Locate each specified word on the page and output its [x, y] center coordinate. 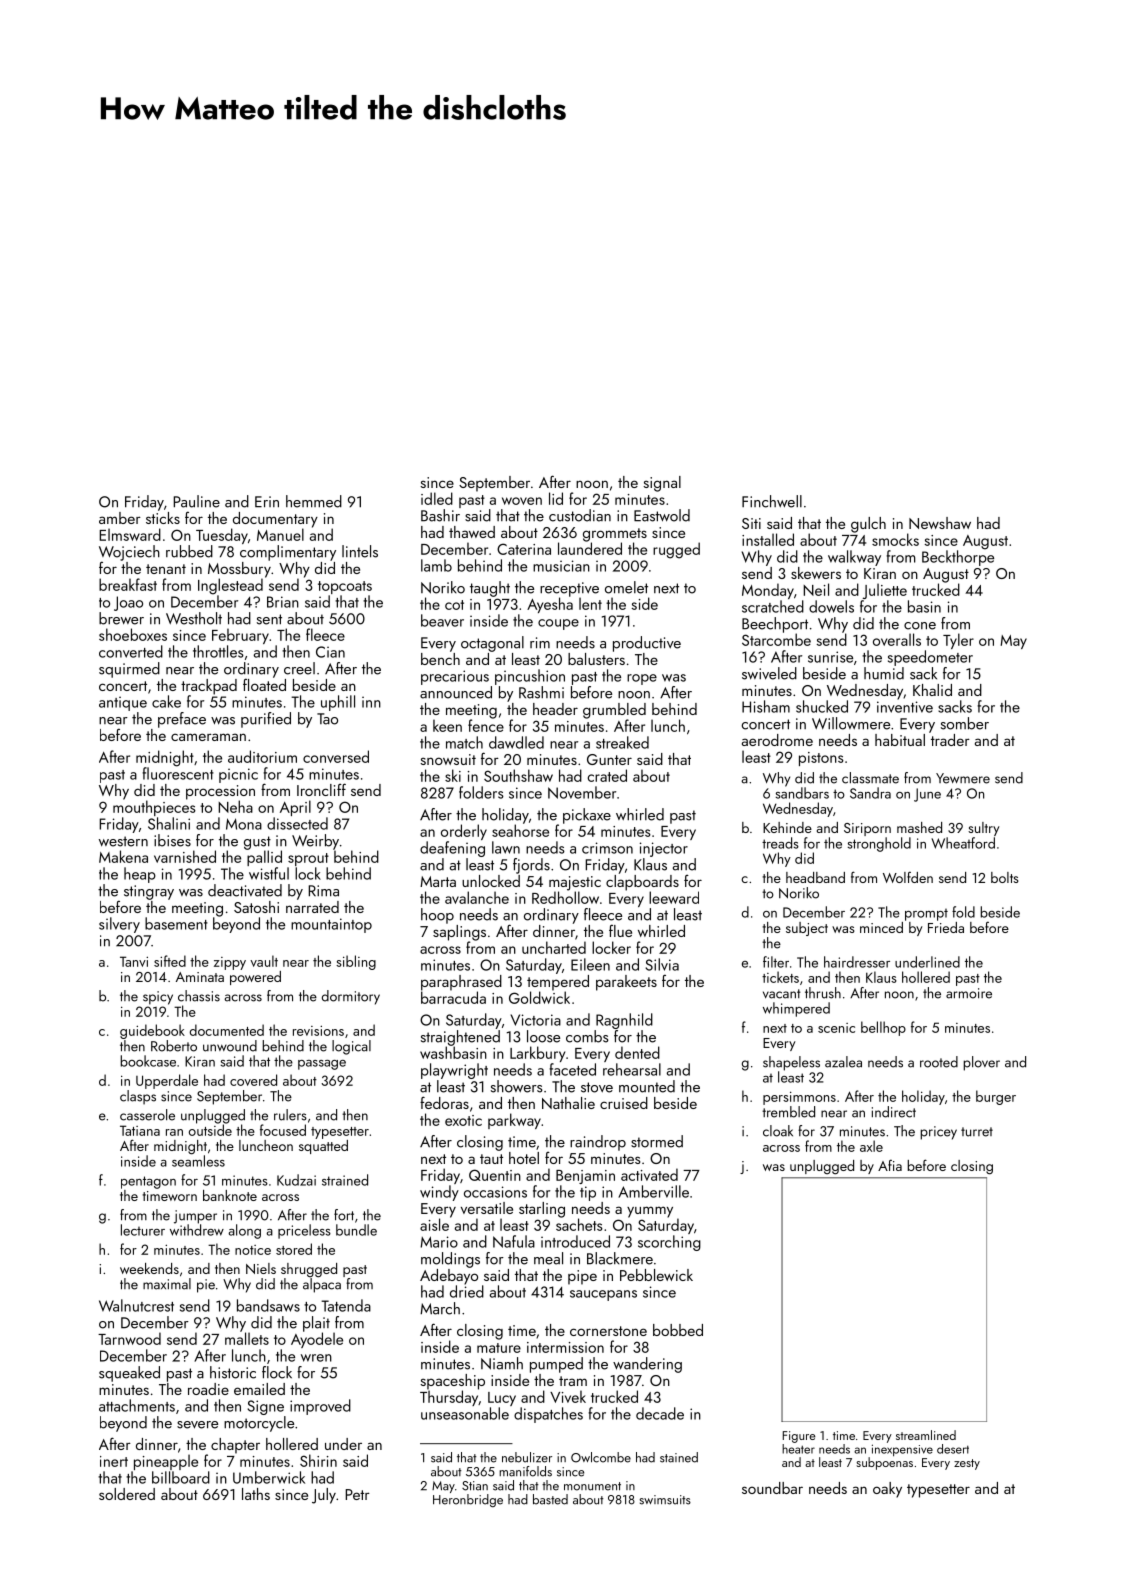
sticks [163, 518]
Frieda [946, 927]
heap [140, 875]
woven [522, 501]
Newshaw [940, 523]
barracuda [453, 997]
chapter [235, 1446]
